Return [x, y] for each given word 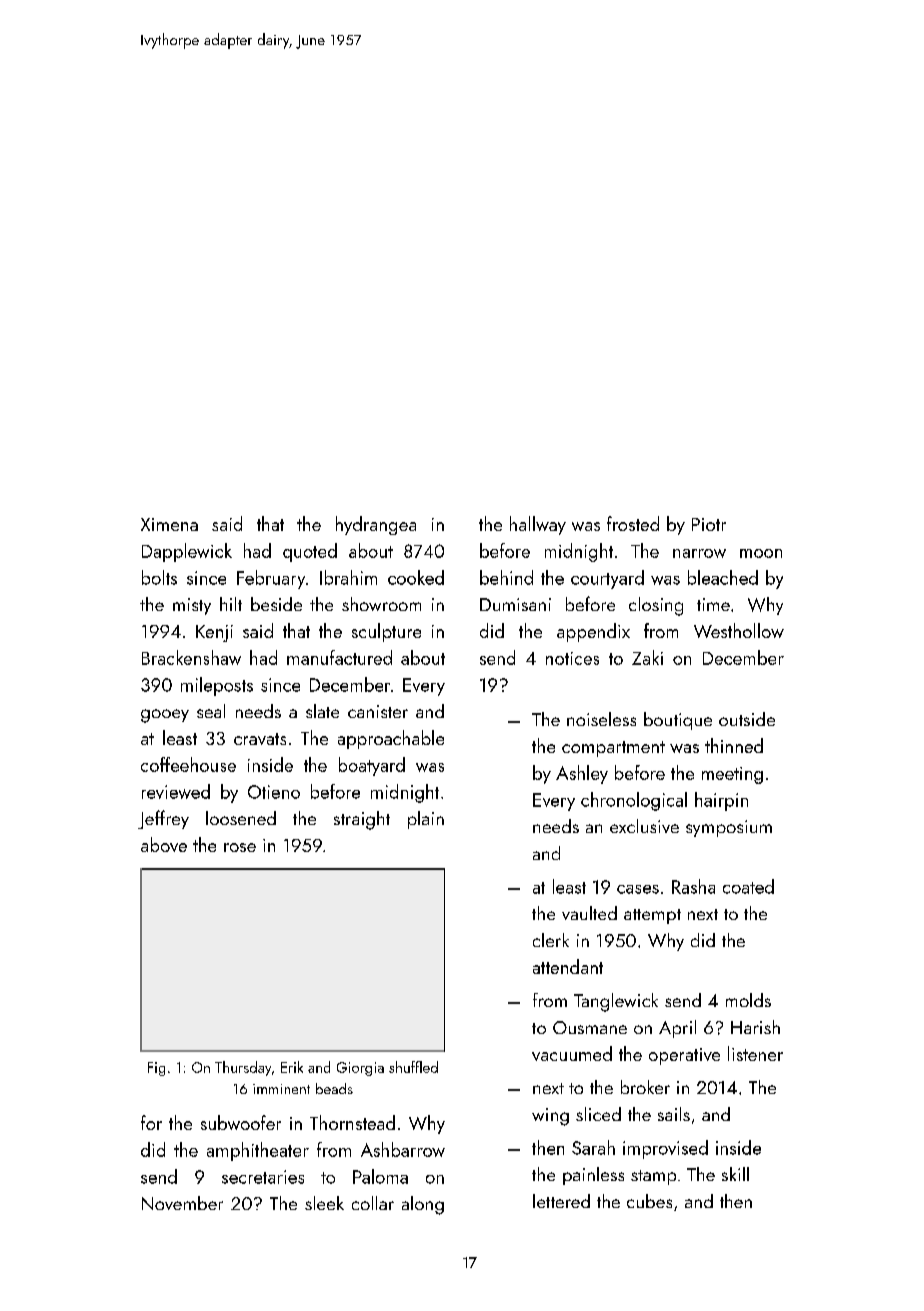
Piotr [709, 524]
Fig [156, 1069]
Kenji [214, 633]
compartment [613, 749]
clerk [551, 940]
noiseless [601, 719]
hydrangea [376, 525]
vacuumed [572, 1053]
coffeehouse [188, 764]
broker [645, 1087]
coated [748, 886]
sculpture [386, 632]
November [182, 1203]
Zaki [647, 657]
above [164, 844]
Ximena [169, 524]
